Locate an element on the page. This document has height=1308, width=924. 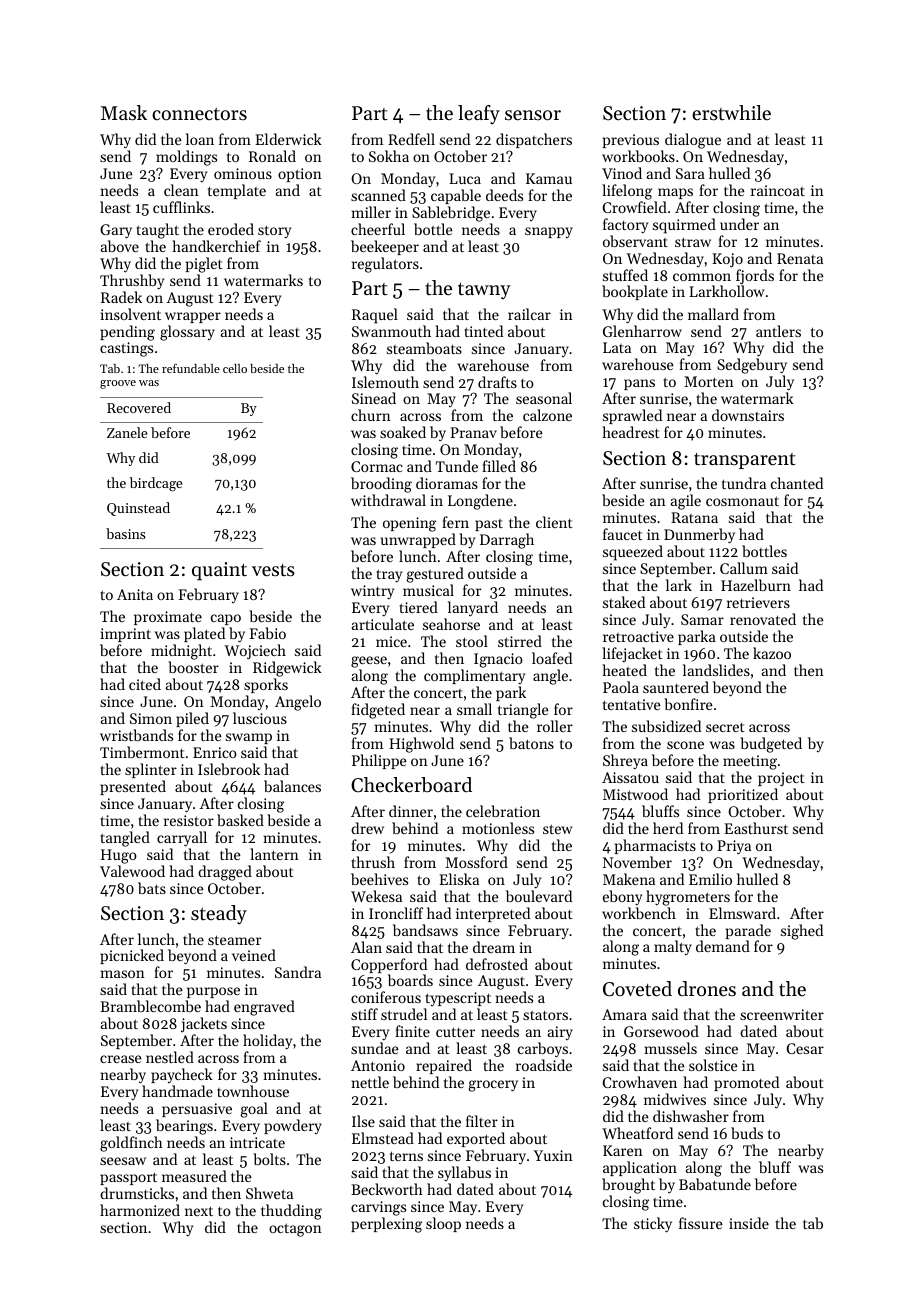
chanted is located at coordinates (797, 483).
